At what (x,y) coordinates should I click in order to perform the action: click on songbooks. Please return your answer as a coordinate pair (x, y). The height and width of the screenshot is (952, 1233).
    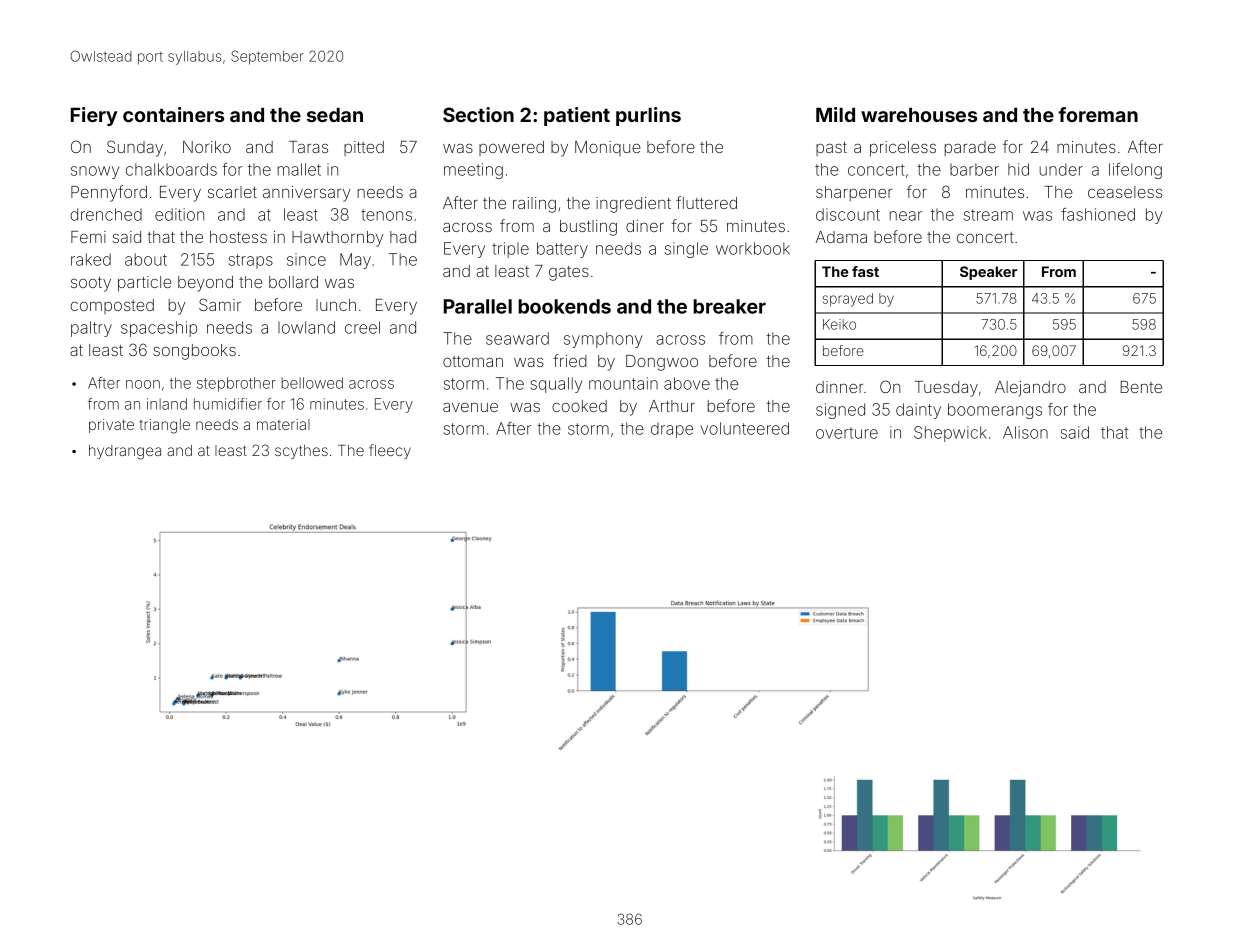
    Looking at the image, I should click on (194, 352).
